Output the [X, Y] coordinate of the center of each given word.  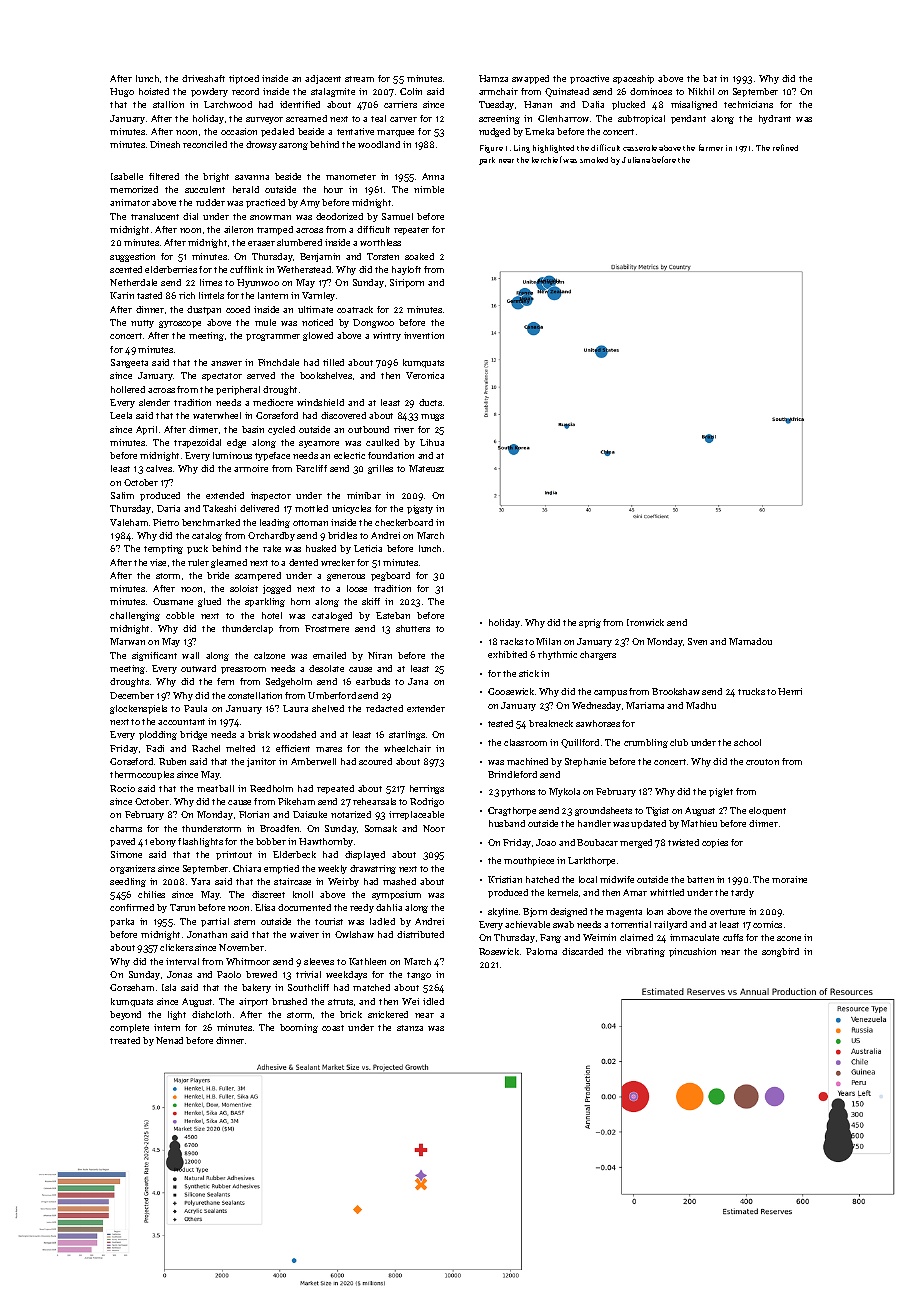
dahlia [389, 907]
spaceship [633, 79]
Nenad [169, 1040]
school [747, 742]
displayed [365, 855]
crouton [762, 762]
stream [359, 79]
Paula [195, 708]
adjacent [323, 79]
